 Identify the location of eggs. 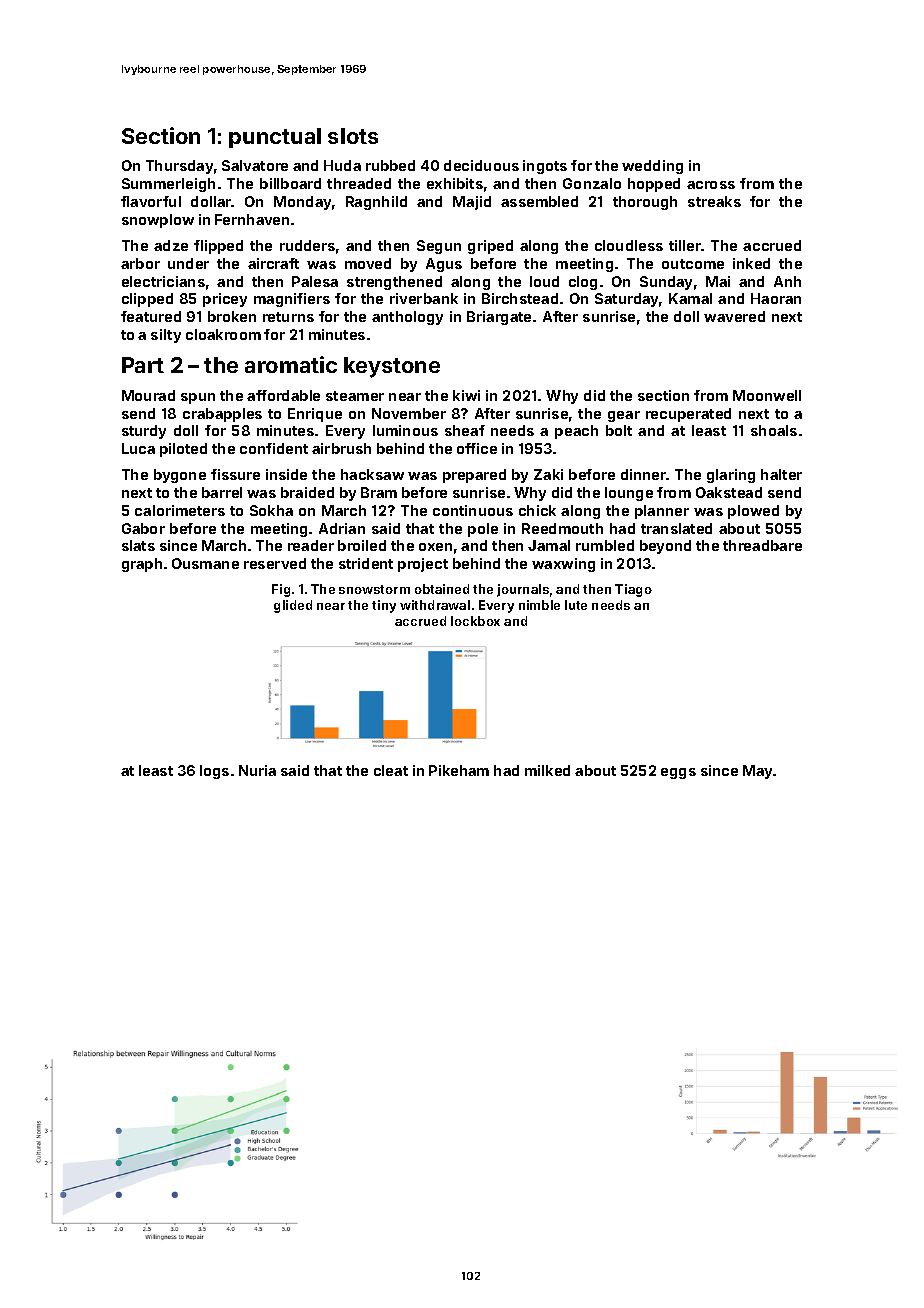
(678, 773).
